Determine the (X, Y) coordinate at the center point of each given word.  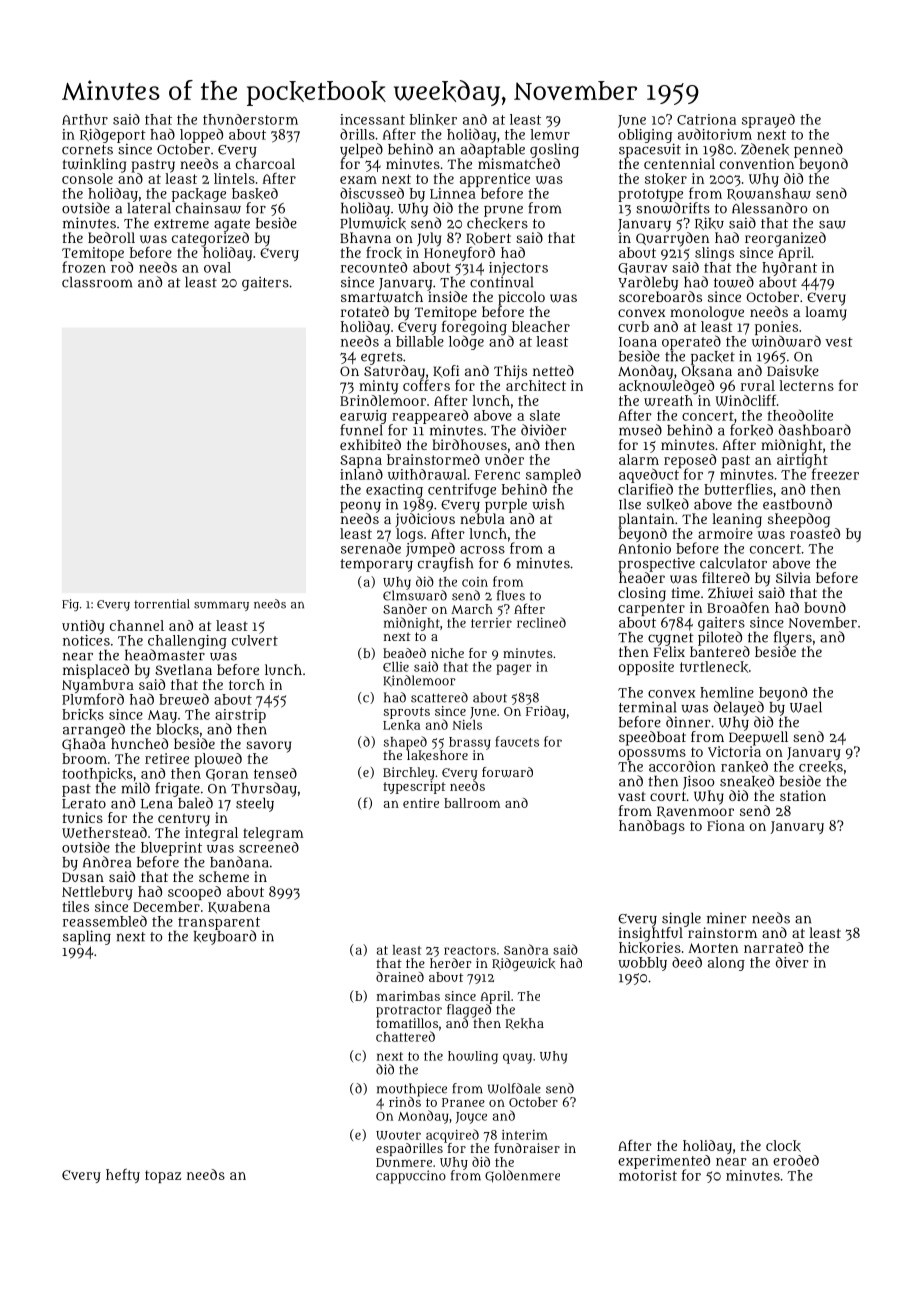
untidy (83, 627)
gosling (554, 150)
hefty (123, 1175)
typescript (414, 787)
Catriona (706, 119)
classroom (97, 282)
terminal (648, 707)
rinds (405, 1102)
